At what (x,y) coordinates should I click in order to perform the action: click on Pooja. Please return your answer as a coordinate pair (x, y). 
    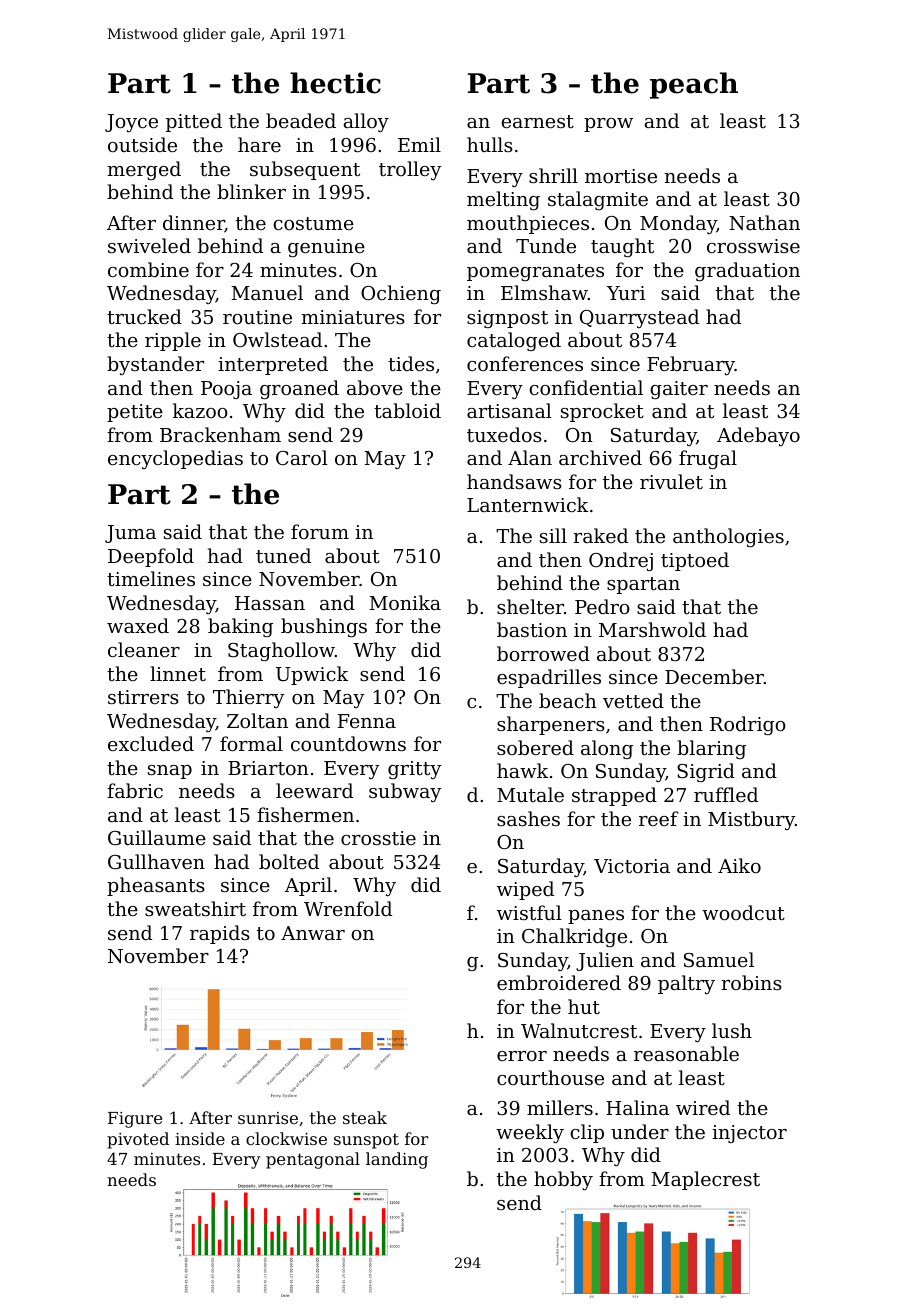
    Looking at the image, I should click on (226, 390).
